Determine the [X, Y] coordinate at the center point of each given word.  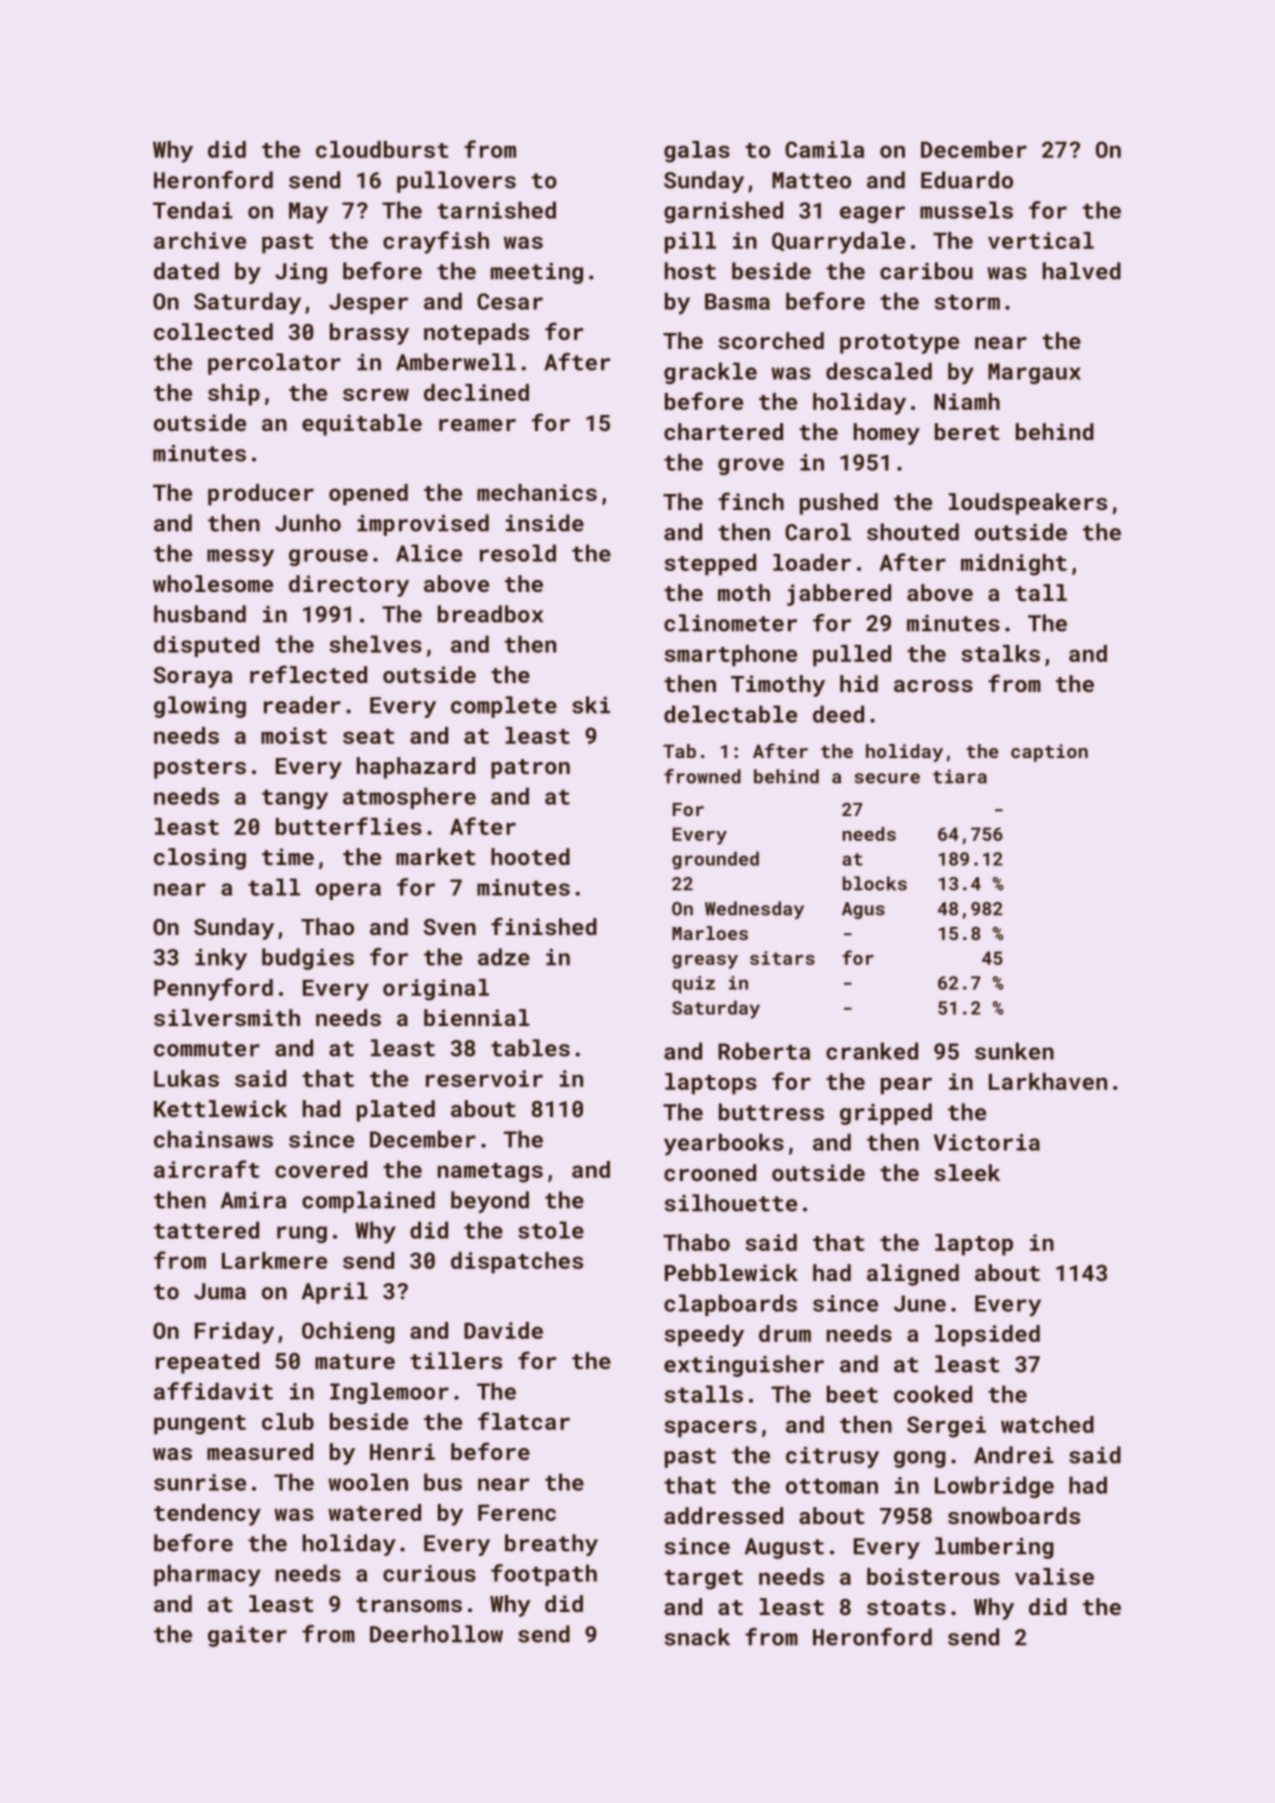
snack [697, 1637]
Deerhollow [436, 1634]
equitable [362, 425]
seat [368, 736]
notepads [476, 334]
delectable [730, 714]
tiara [960, 776]
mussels [966, 210]
